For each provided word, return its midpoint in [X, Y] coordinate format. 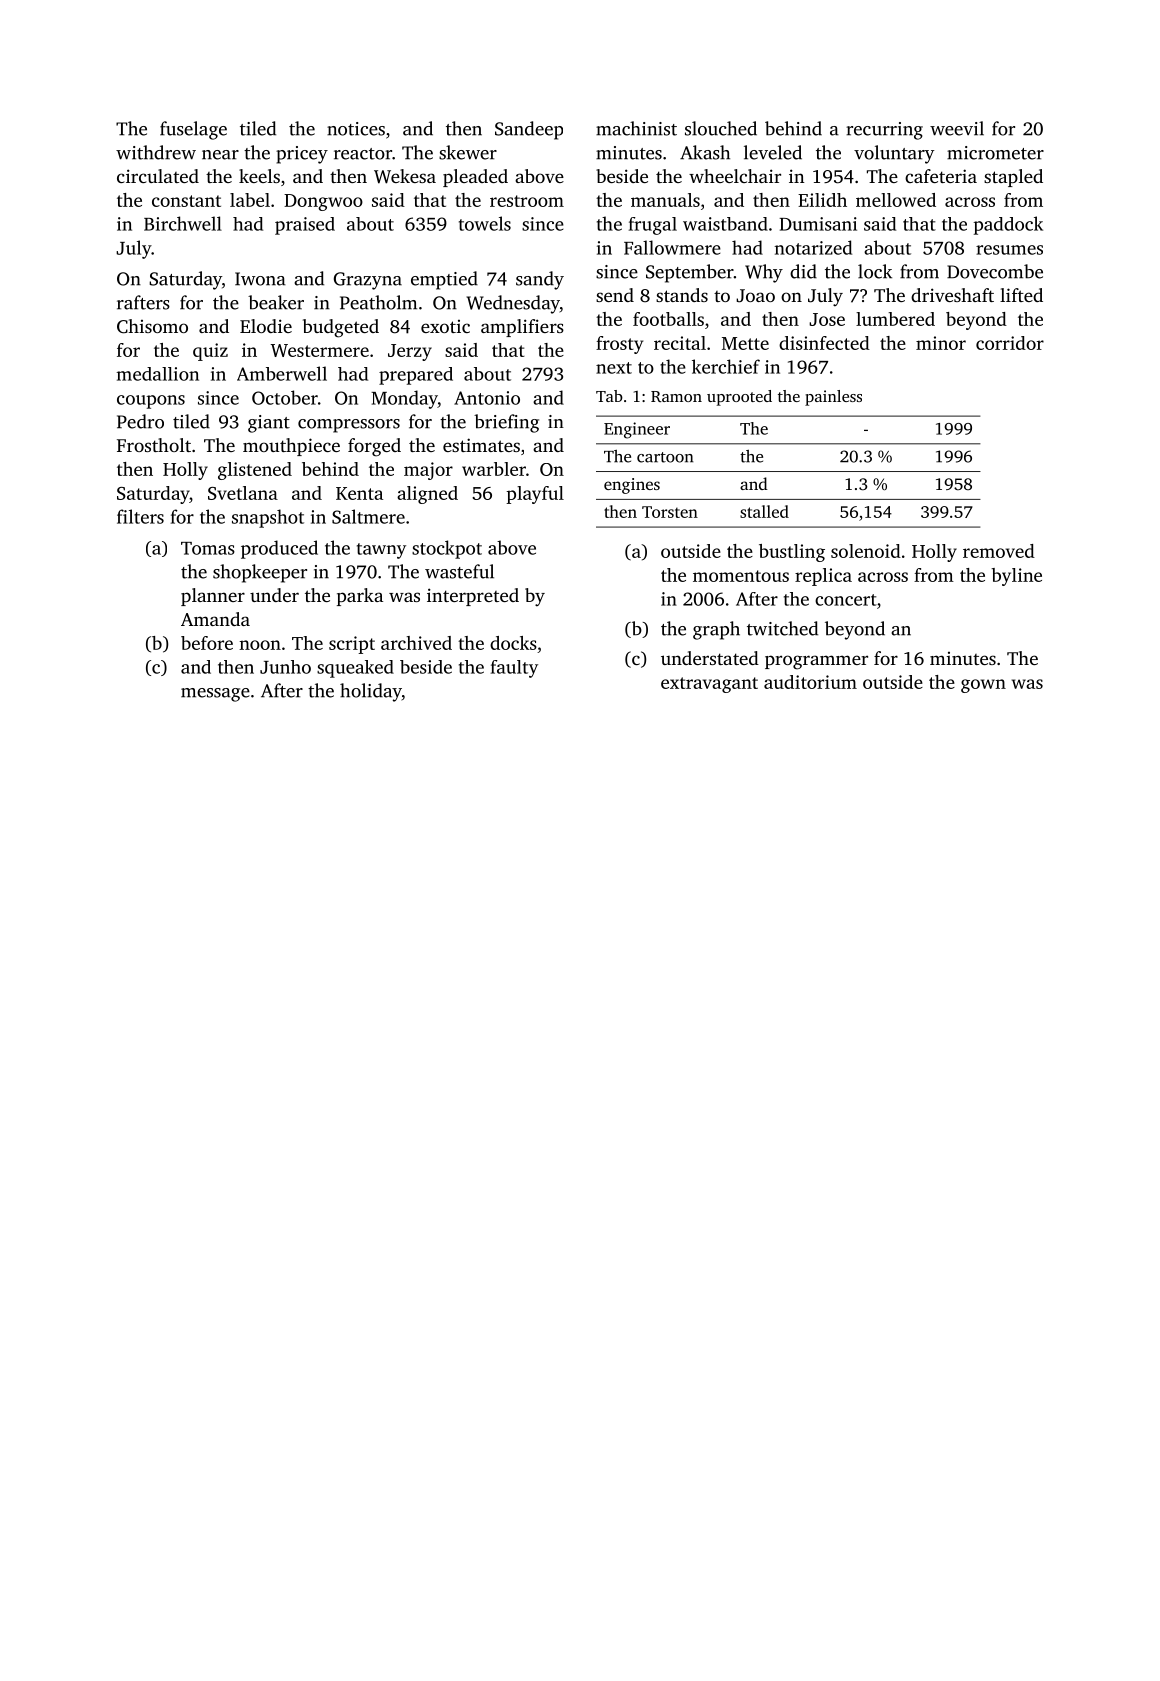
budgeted [341, 328]
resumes [1009, 250]
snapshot [268, 518]
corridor [1010, 343]
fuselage [193, 130]
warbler [494, 469]
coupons [151, 402]
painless [833, 398]
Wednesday [513, 304]
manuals [665, 200]
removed [999, 551]
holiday [371, 692]
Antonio [487, 398]
